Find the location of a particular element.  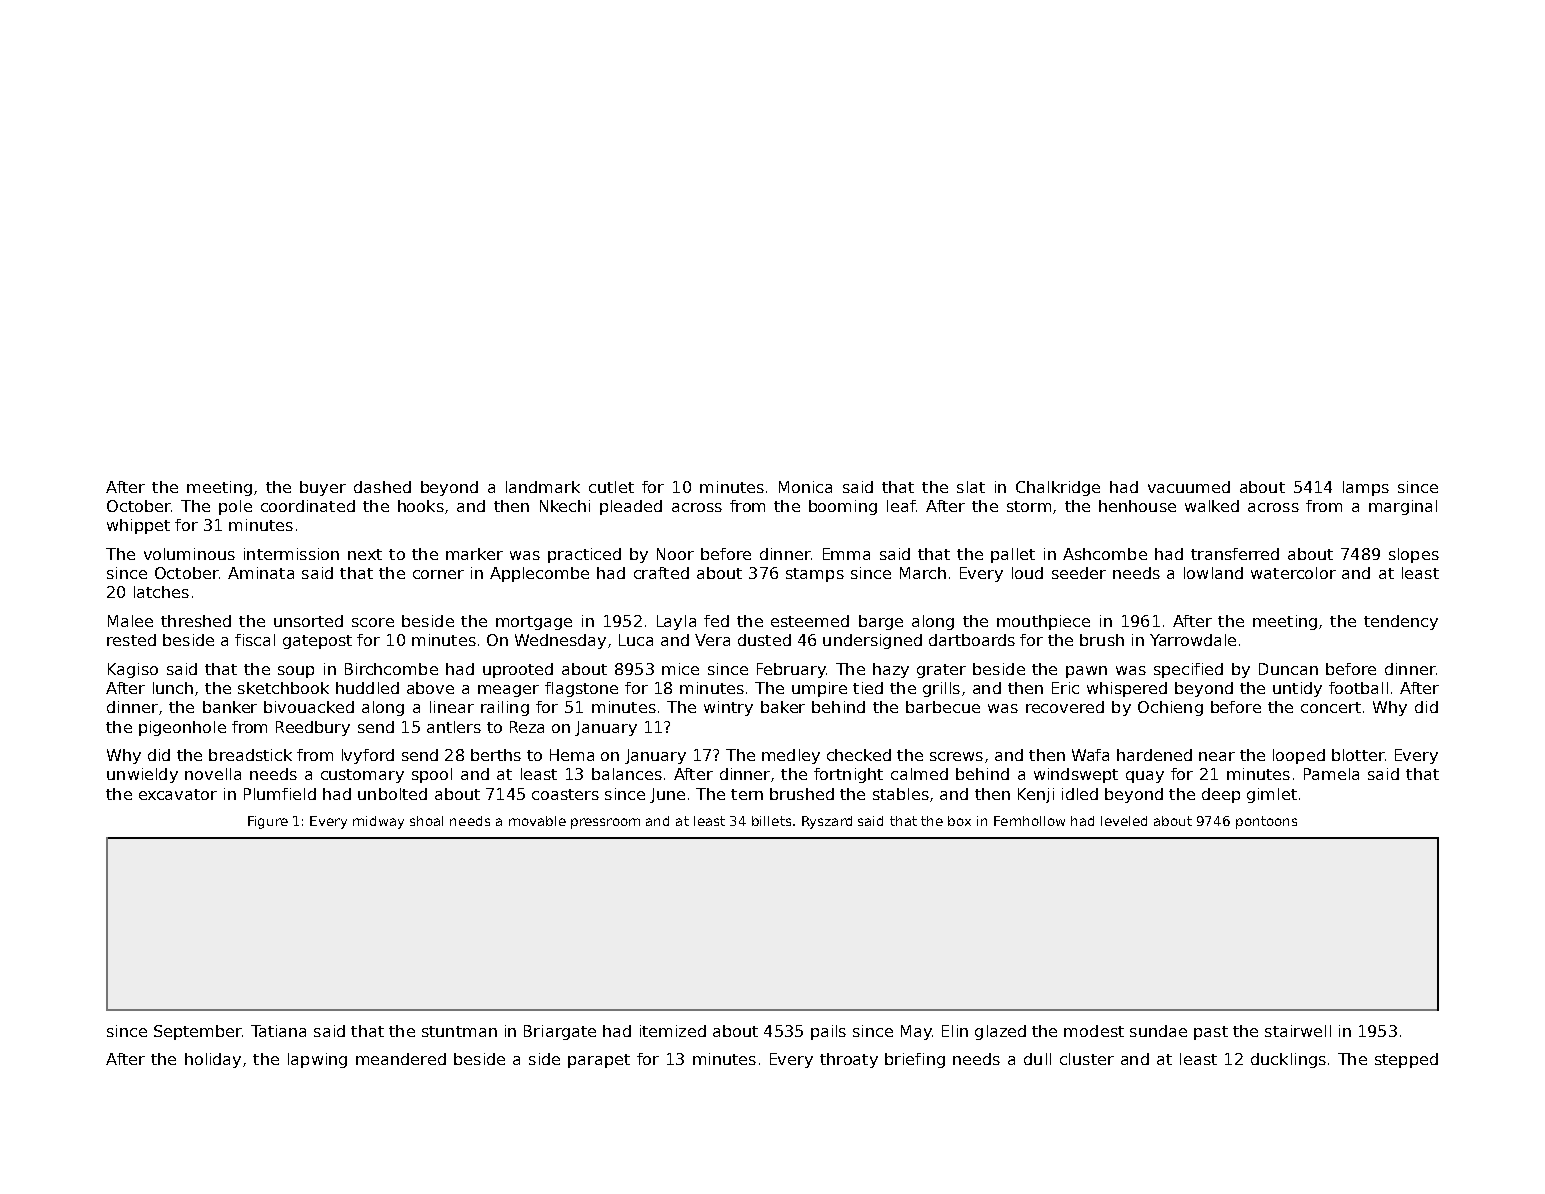

barbecue is located at coordinates (943, 707).
